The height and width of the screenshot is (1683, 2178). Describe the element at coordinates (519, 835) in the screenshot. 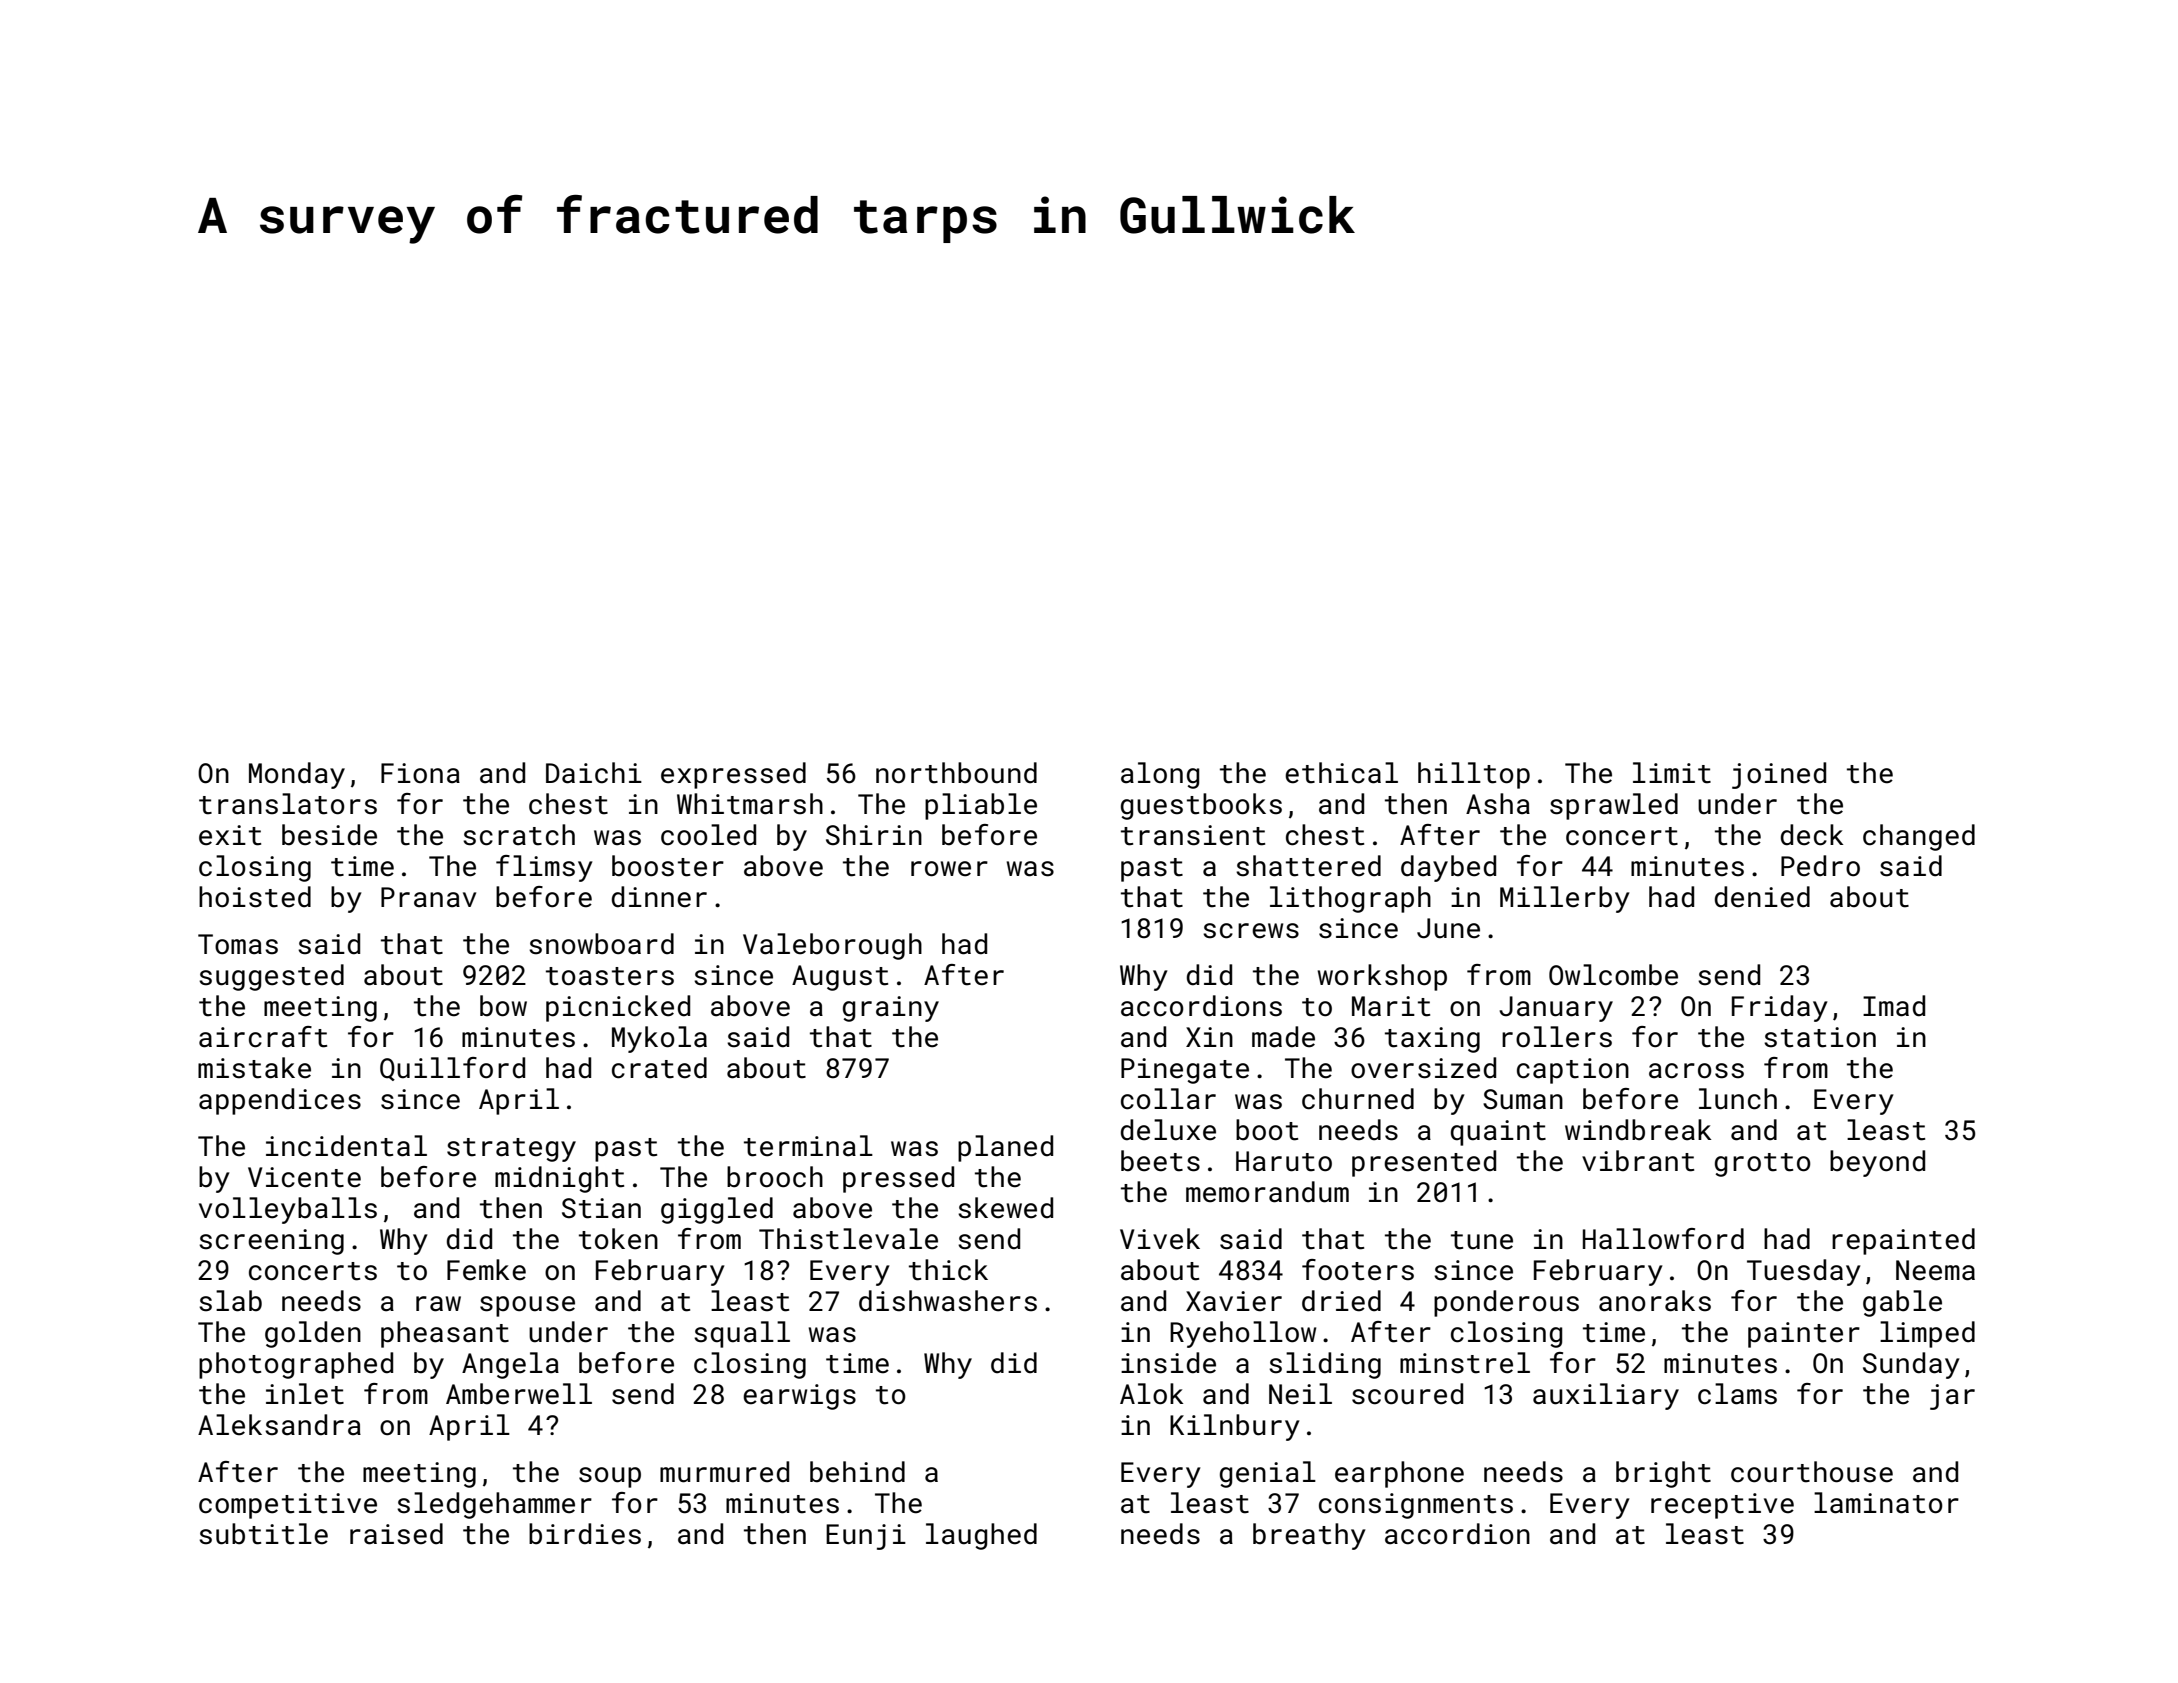

I see `scratch` at that location.
